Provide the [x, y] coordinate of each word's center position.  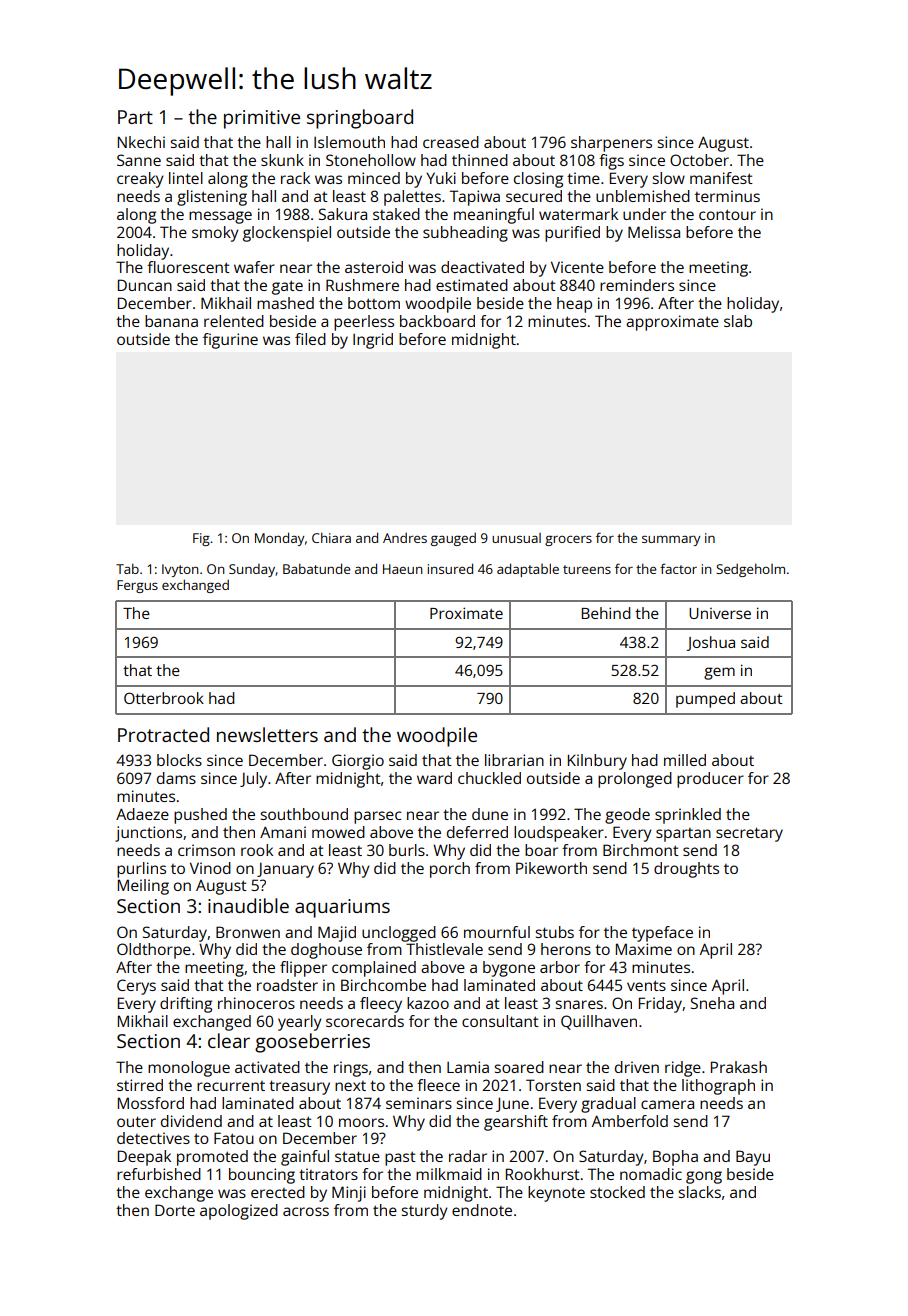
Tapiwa [475, 198]
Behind [606, 613]
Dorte [175, 1210]
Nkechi [141, 142]
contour [727, 214]
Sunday [252, 570]
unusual [516, 538]
